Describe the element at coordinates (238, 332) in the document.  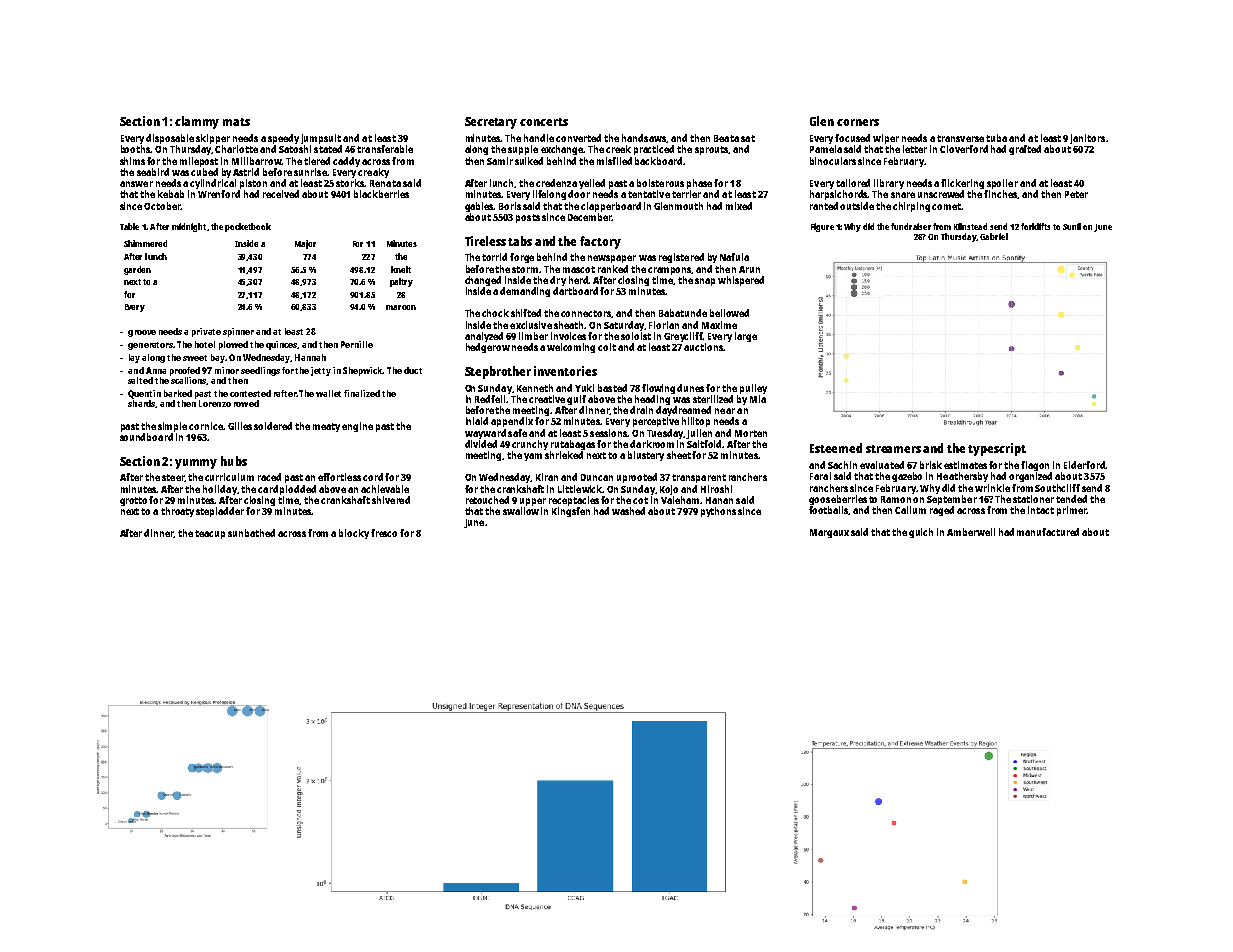
I see `spinner` at that location.
